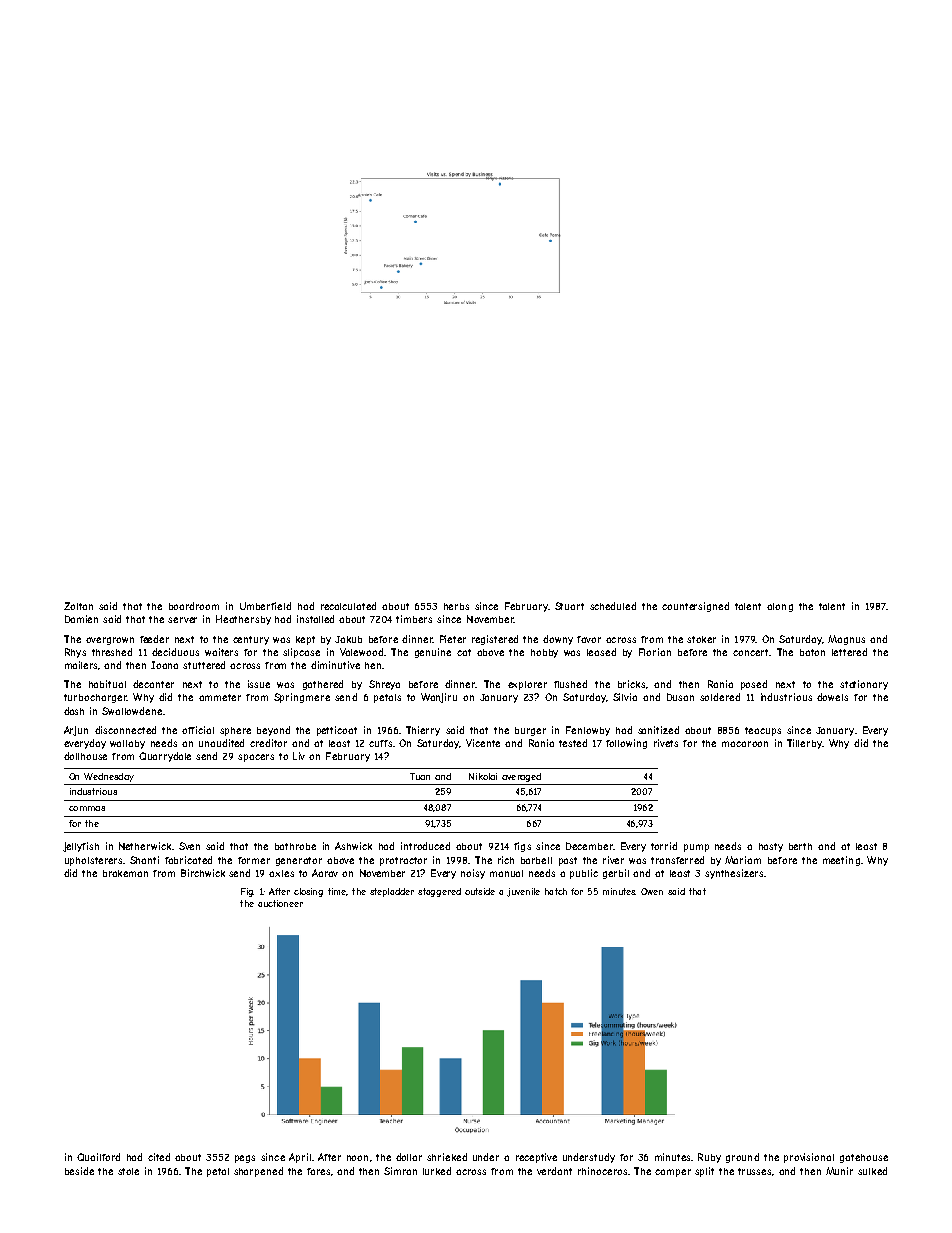  What do you see at coordinates (536, 1158) in the document?
I see `receptive` at bounding box center [536, 1158].
